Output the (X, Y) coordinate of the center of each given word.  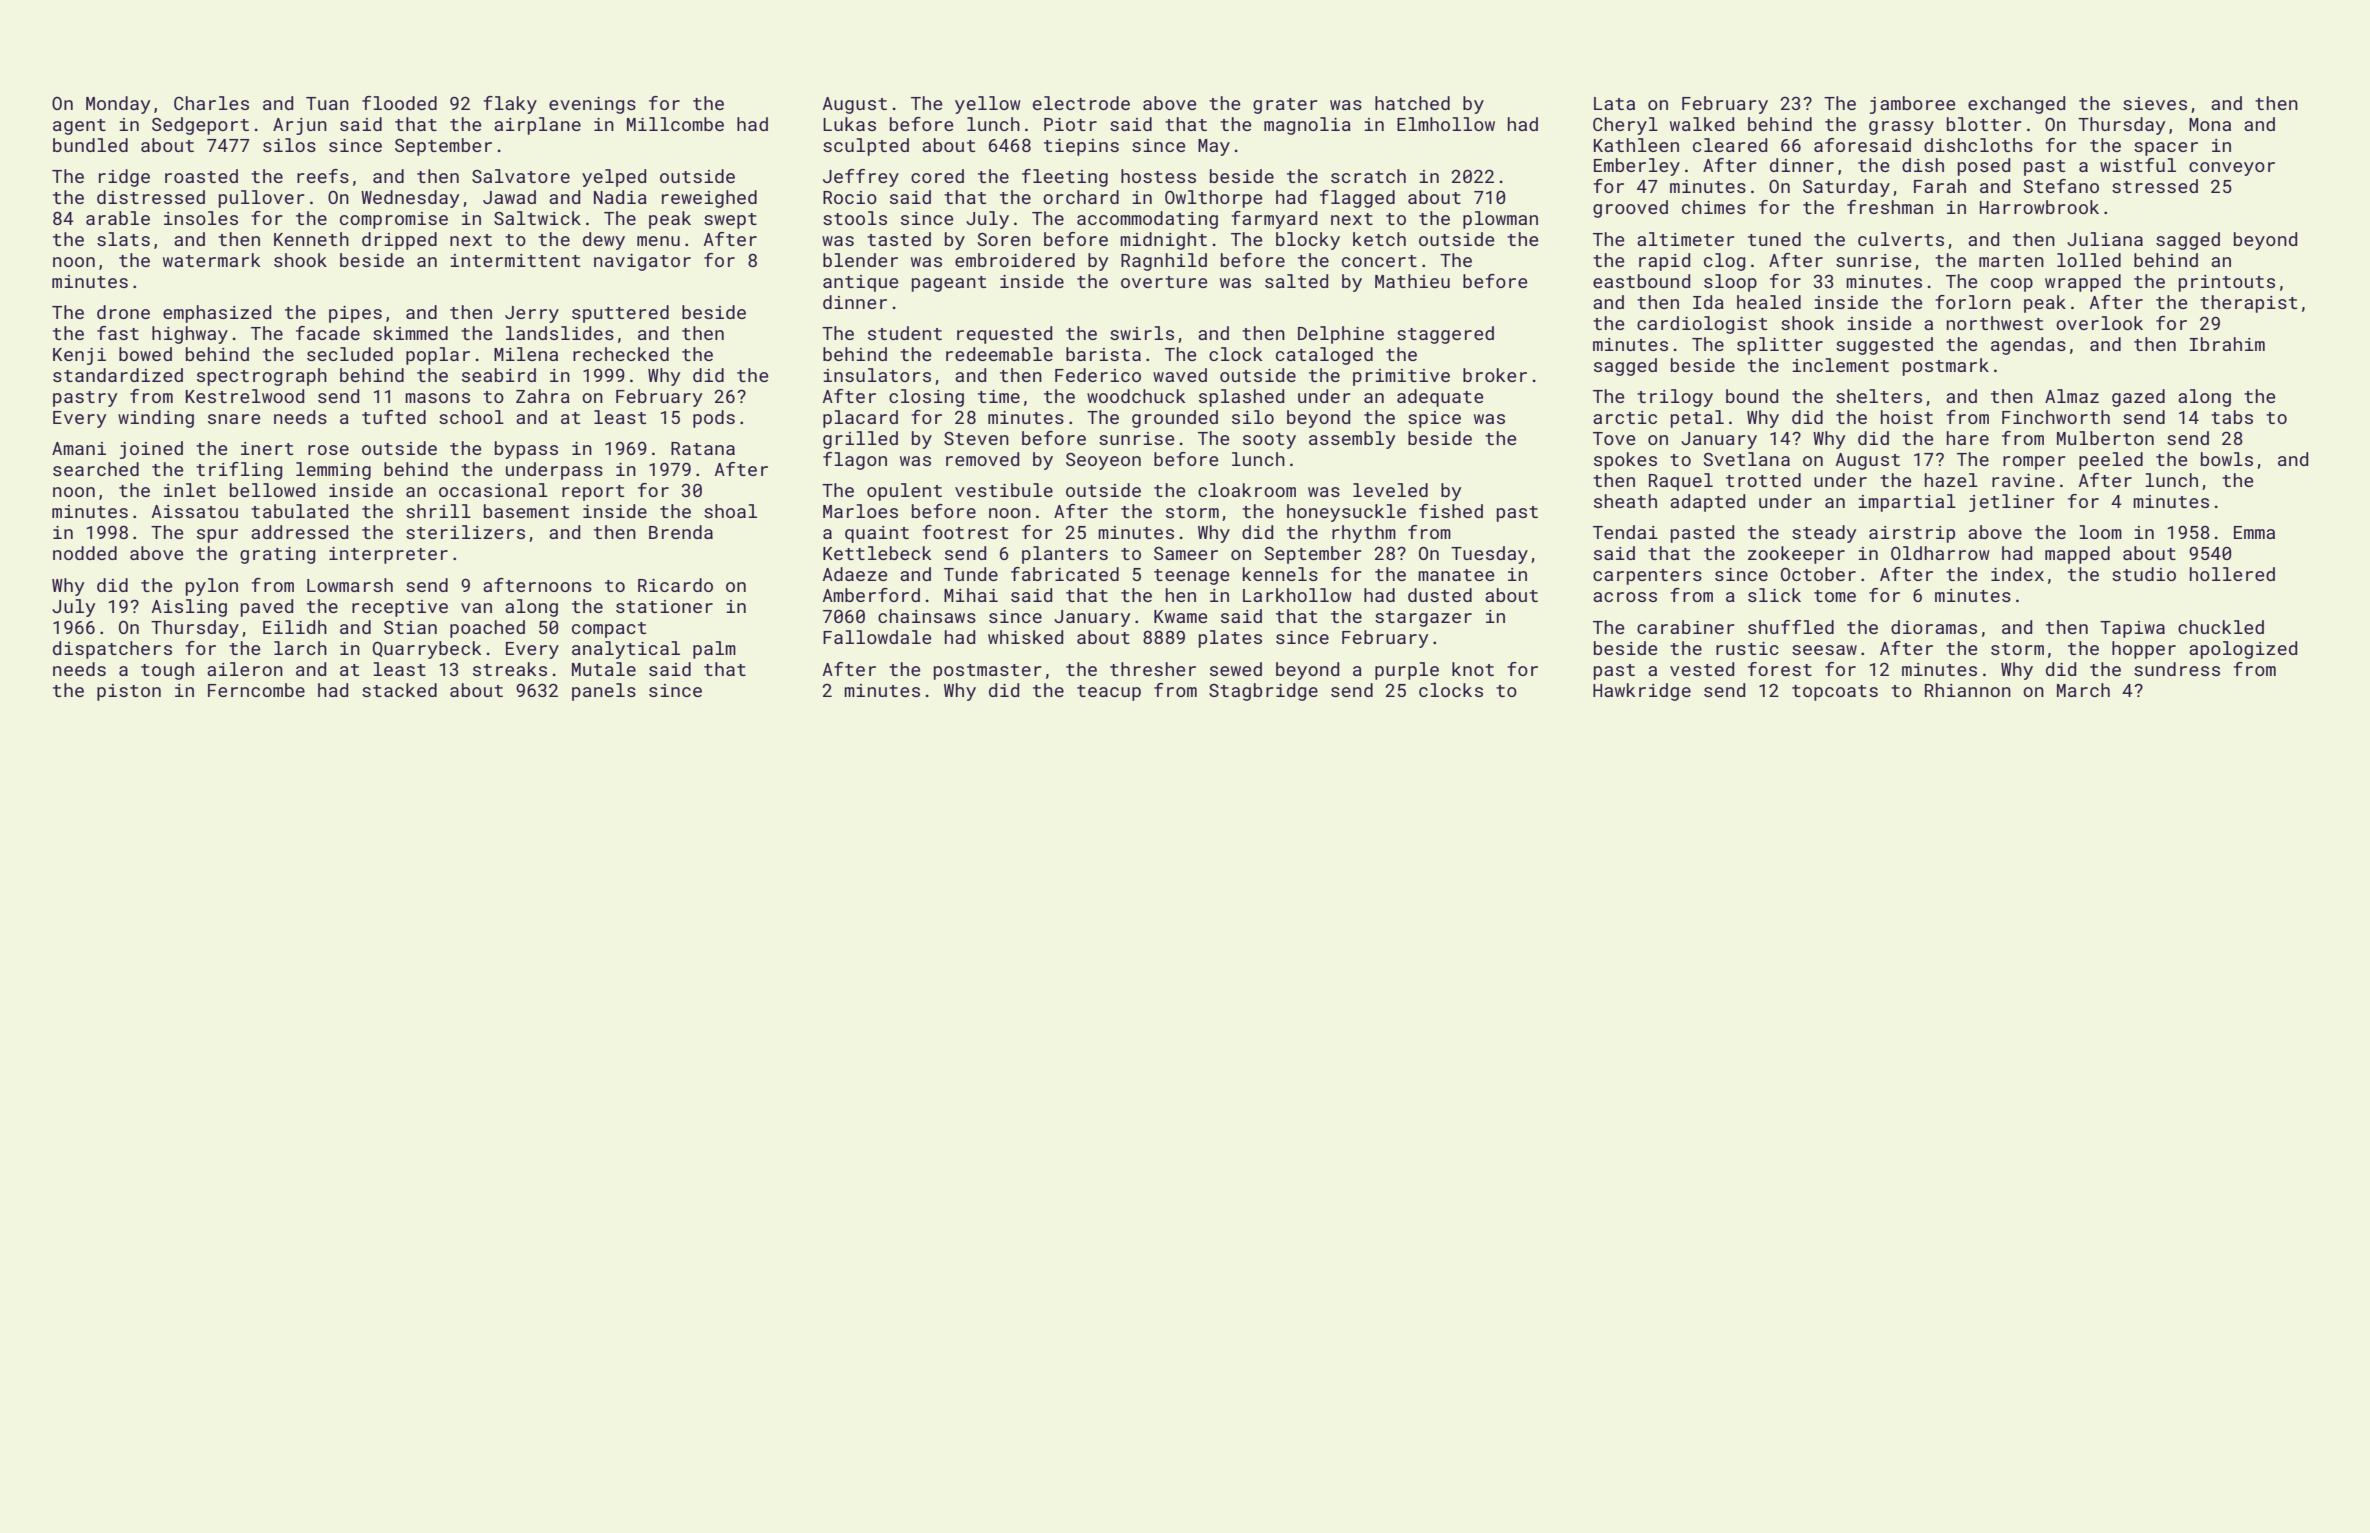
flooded (399, 103)
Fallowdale (877, 637)
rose (328, 450)
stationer (664, 606)
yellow (988, 105)
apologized (2243, 650)
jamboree (1912, 105)
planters (1065, 555)
